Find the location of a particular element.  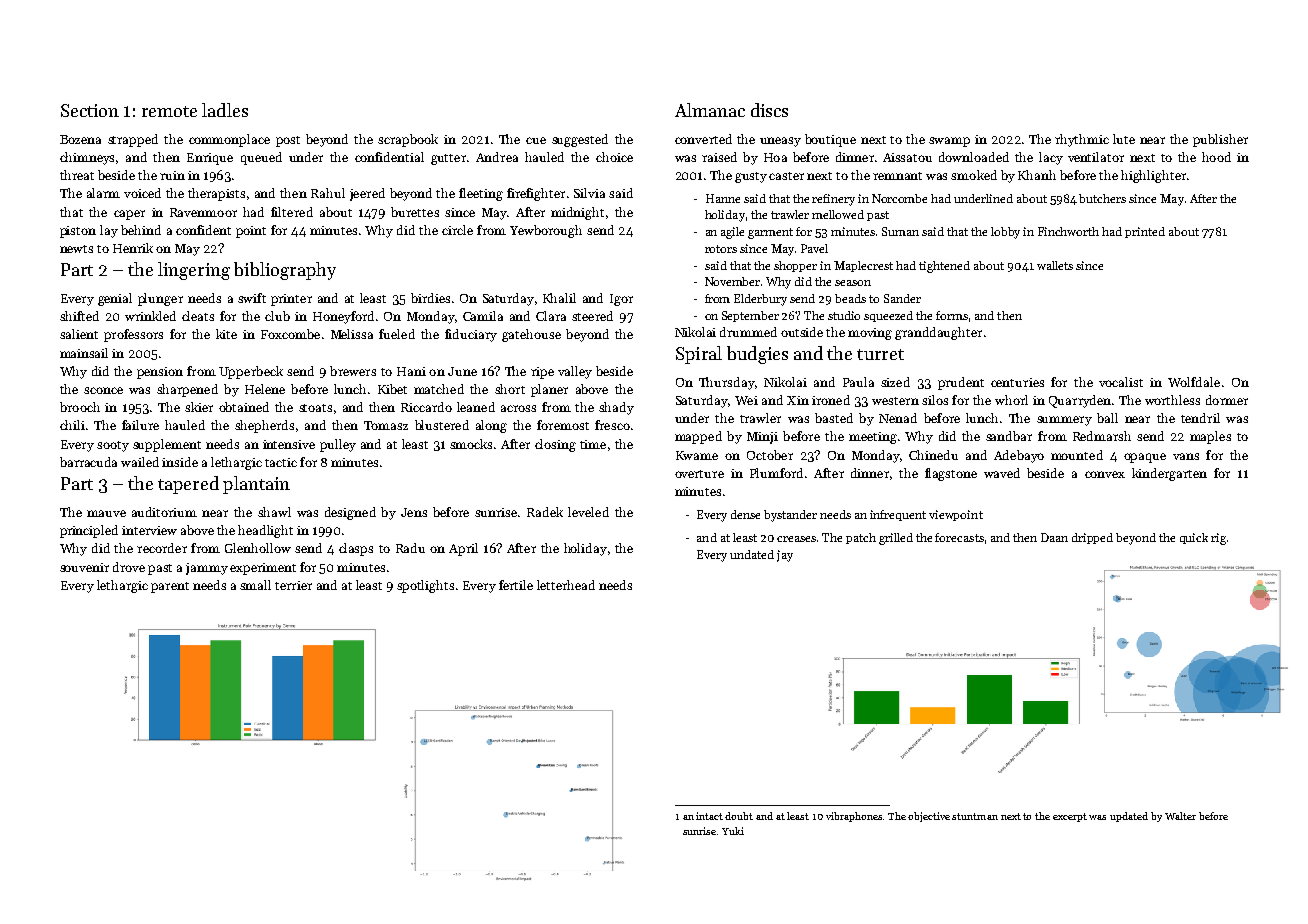

granddaughter is located at coordinates (938, 333).
